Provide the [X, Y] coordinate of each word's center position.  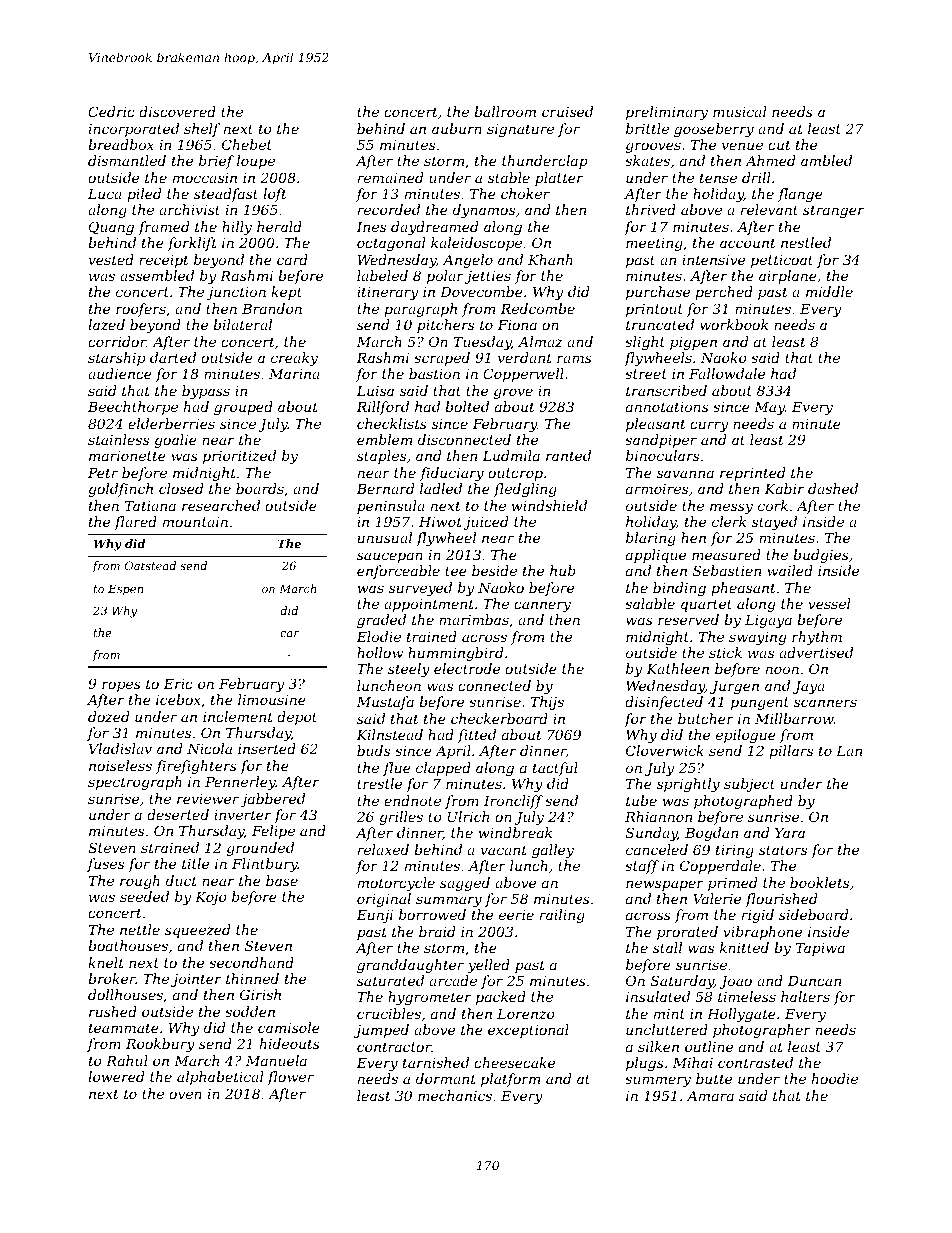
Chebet [247, 144]
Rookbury [160, 1045]
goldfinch [120, 490]
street [646, 374]
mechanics [455, 1095]
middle [829, 291]
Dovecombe [481, 291]
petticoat [782, 261]
